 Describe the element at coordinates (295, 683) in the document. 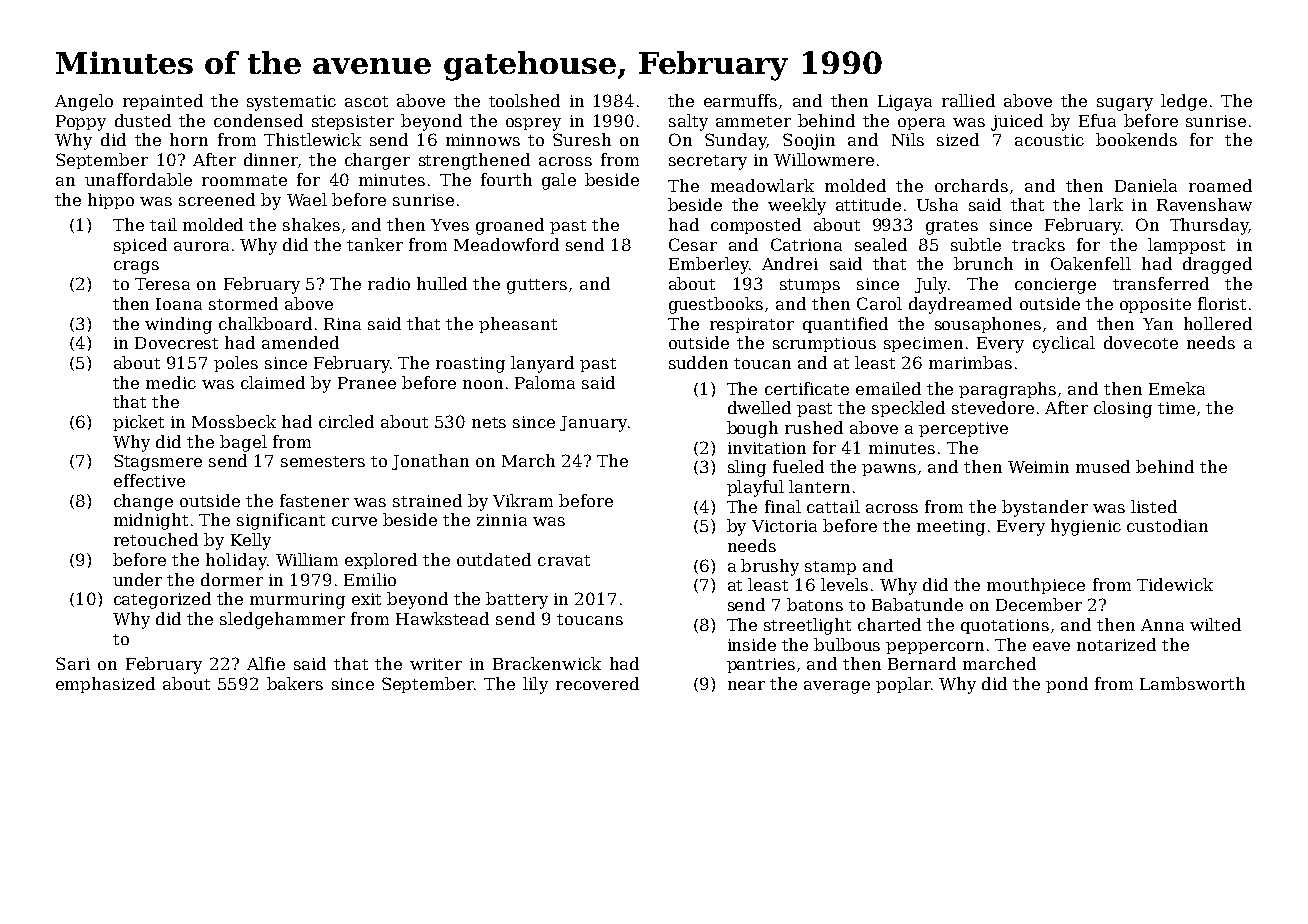

I see `bakers` at that location.
